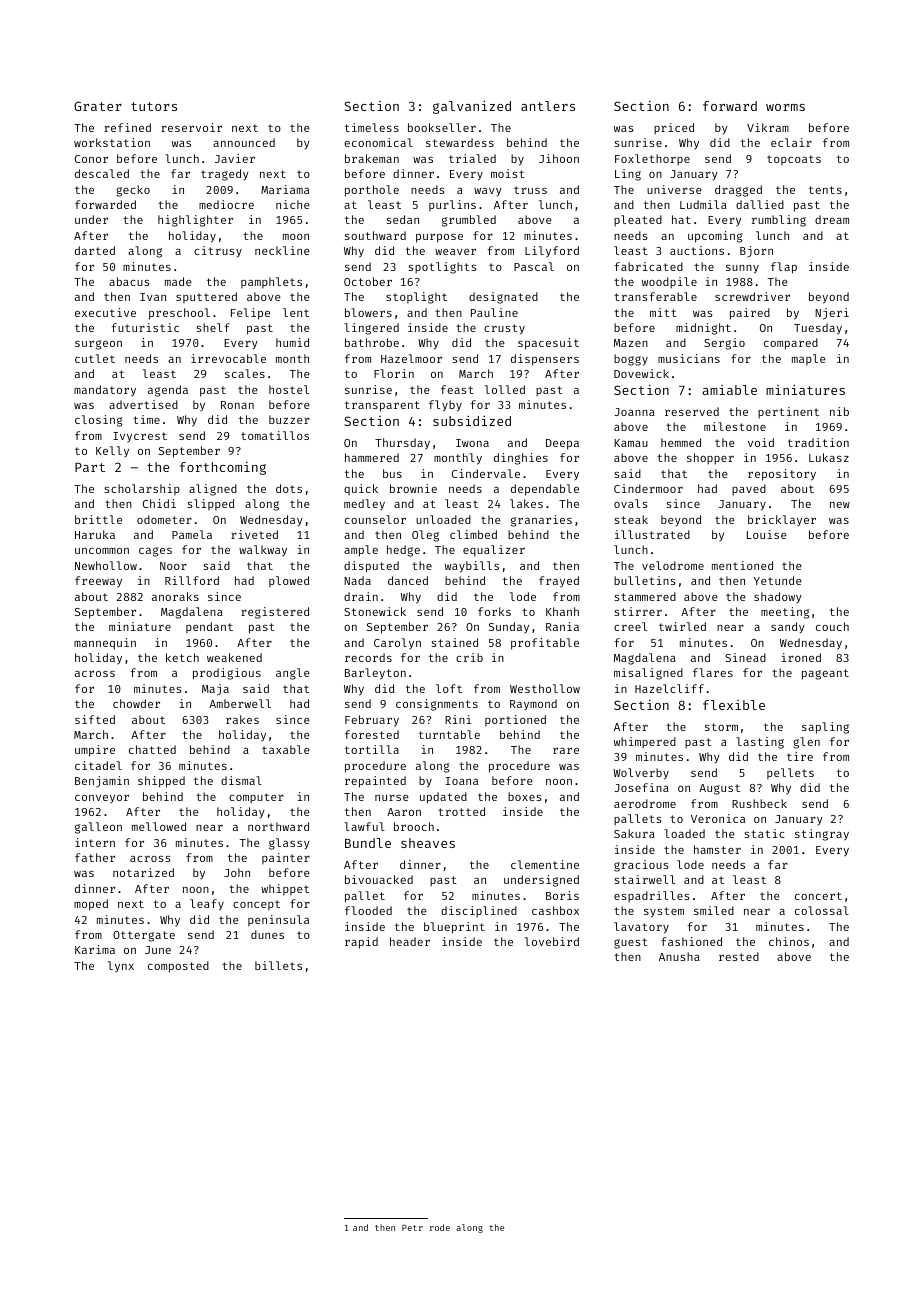  What do you see at coordinates (98, 106) in the screenshot?
I see `Grater` at bounding box center [98, 106].
